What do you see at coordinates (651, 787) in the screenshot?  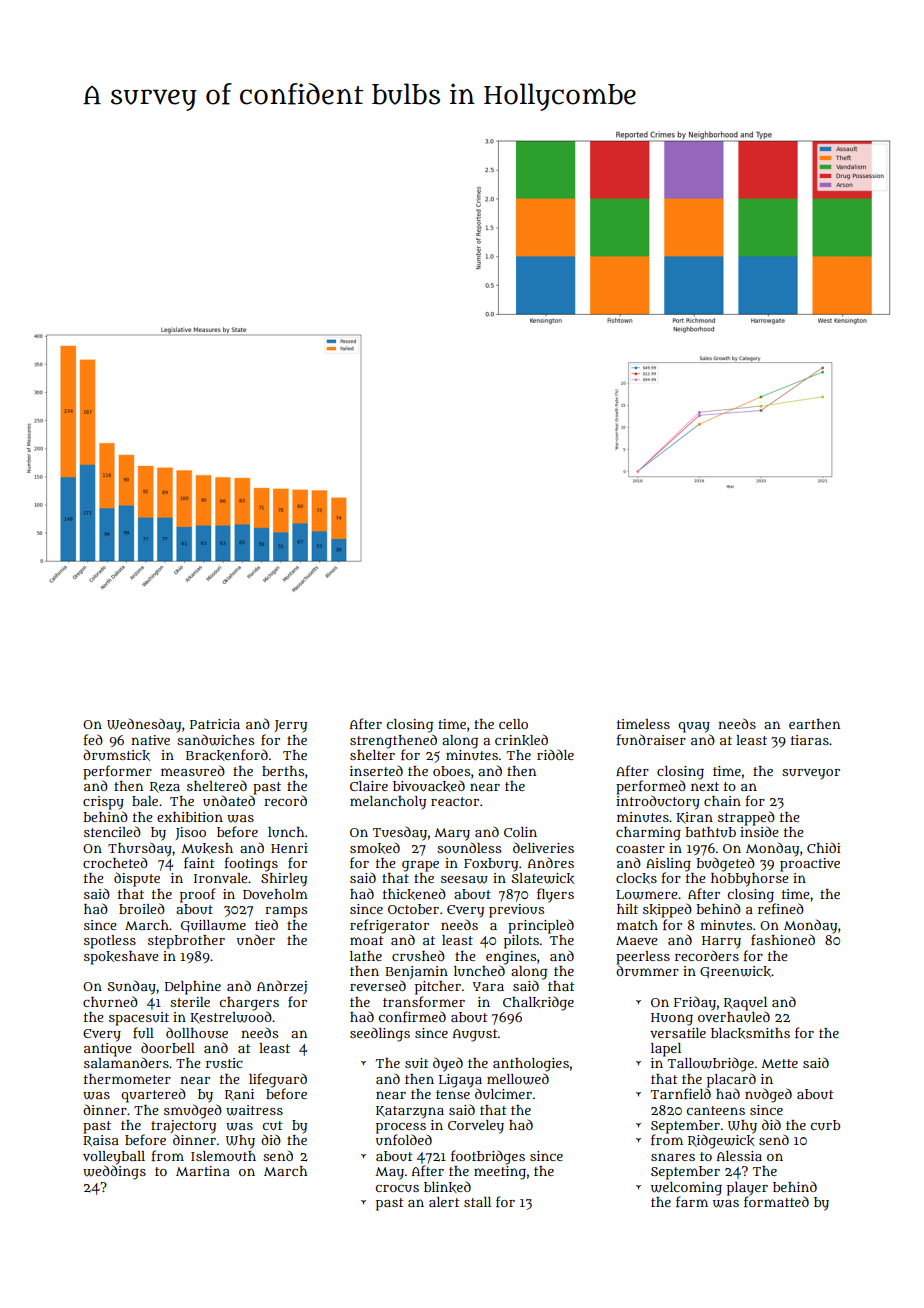 I see `performed` at bounding box center [651, 787].
